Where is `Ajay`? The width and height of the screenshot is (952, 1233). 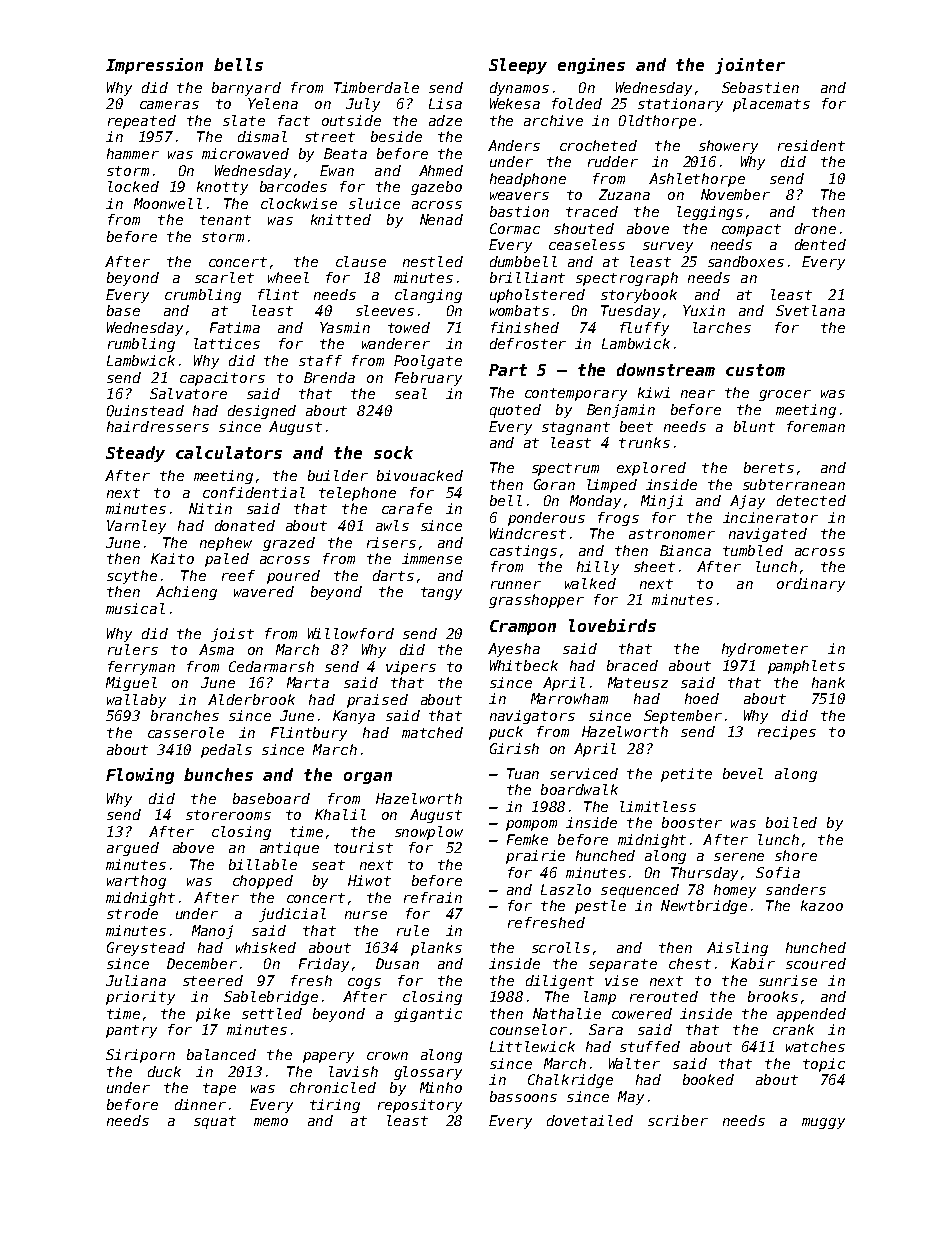 Ajay is located at coordinates (747, 502).
